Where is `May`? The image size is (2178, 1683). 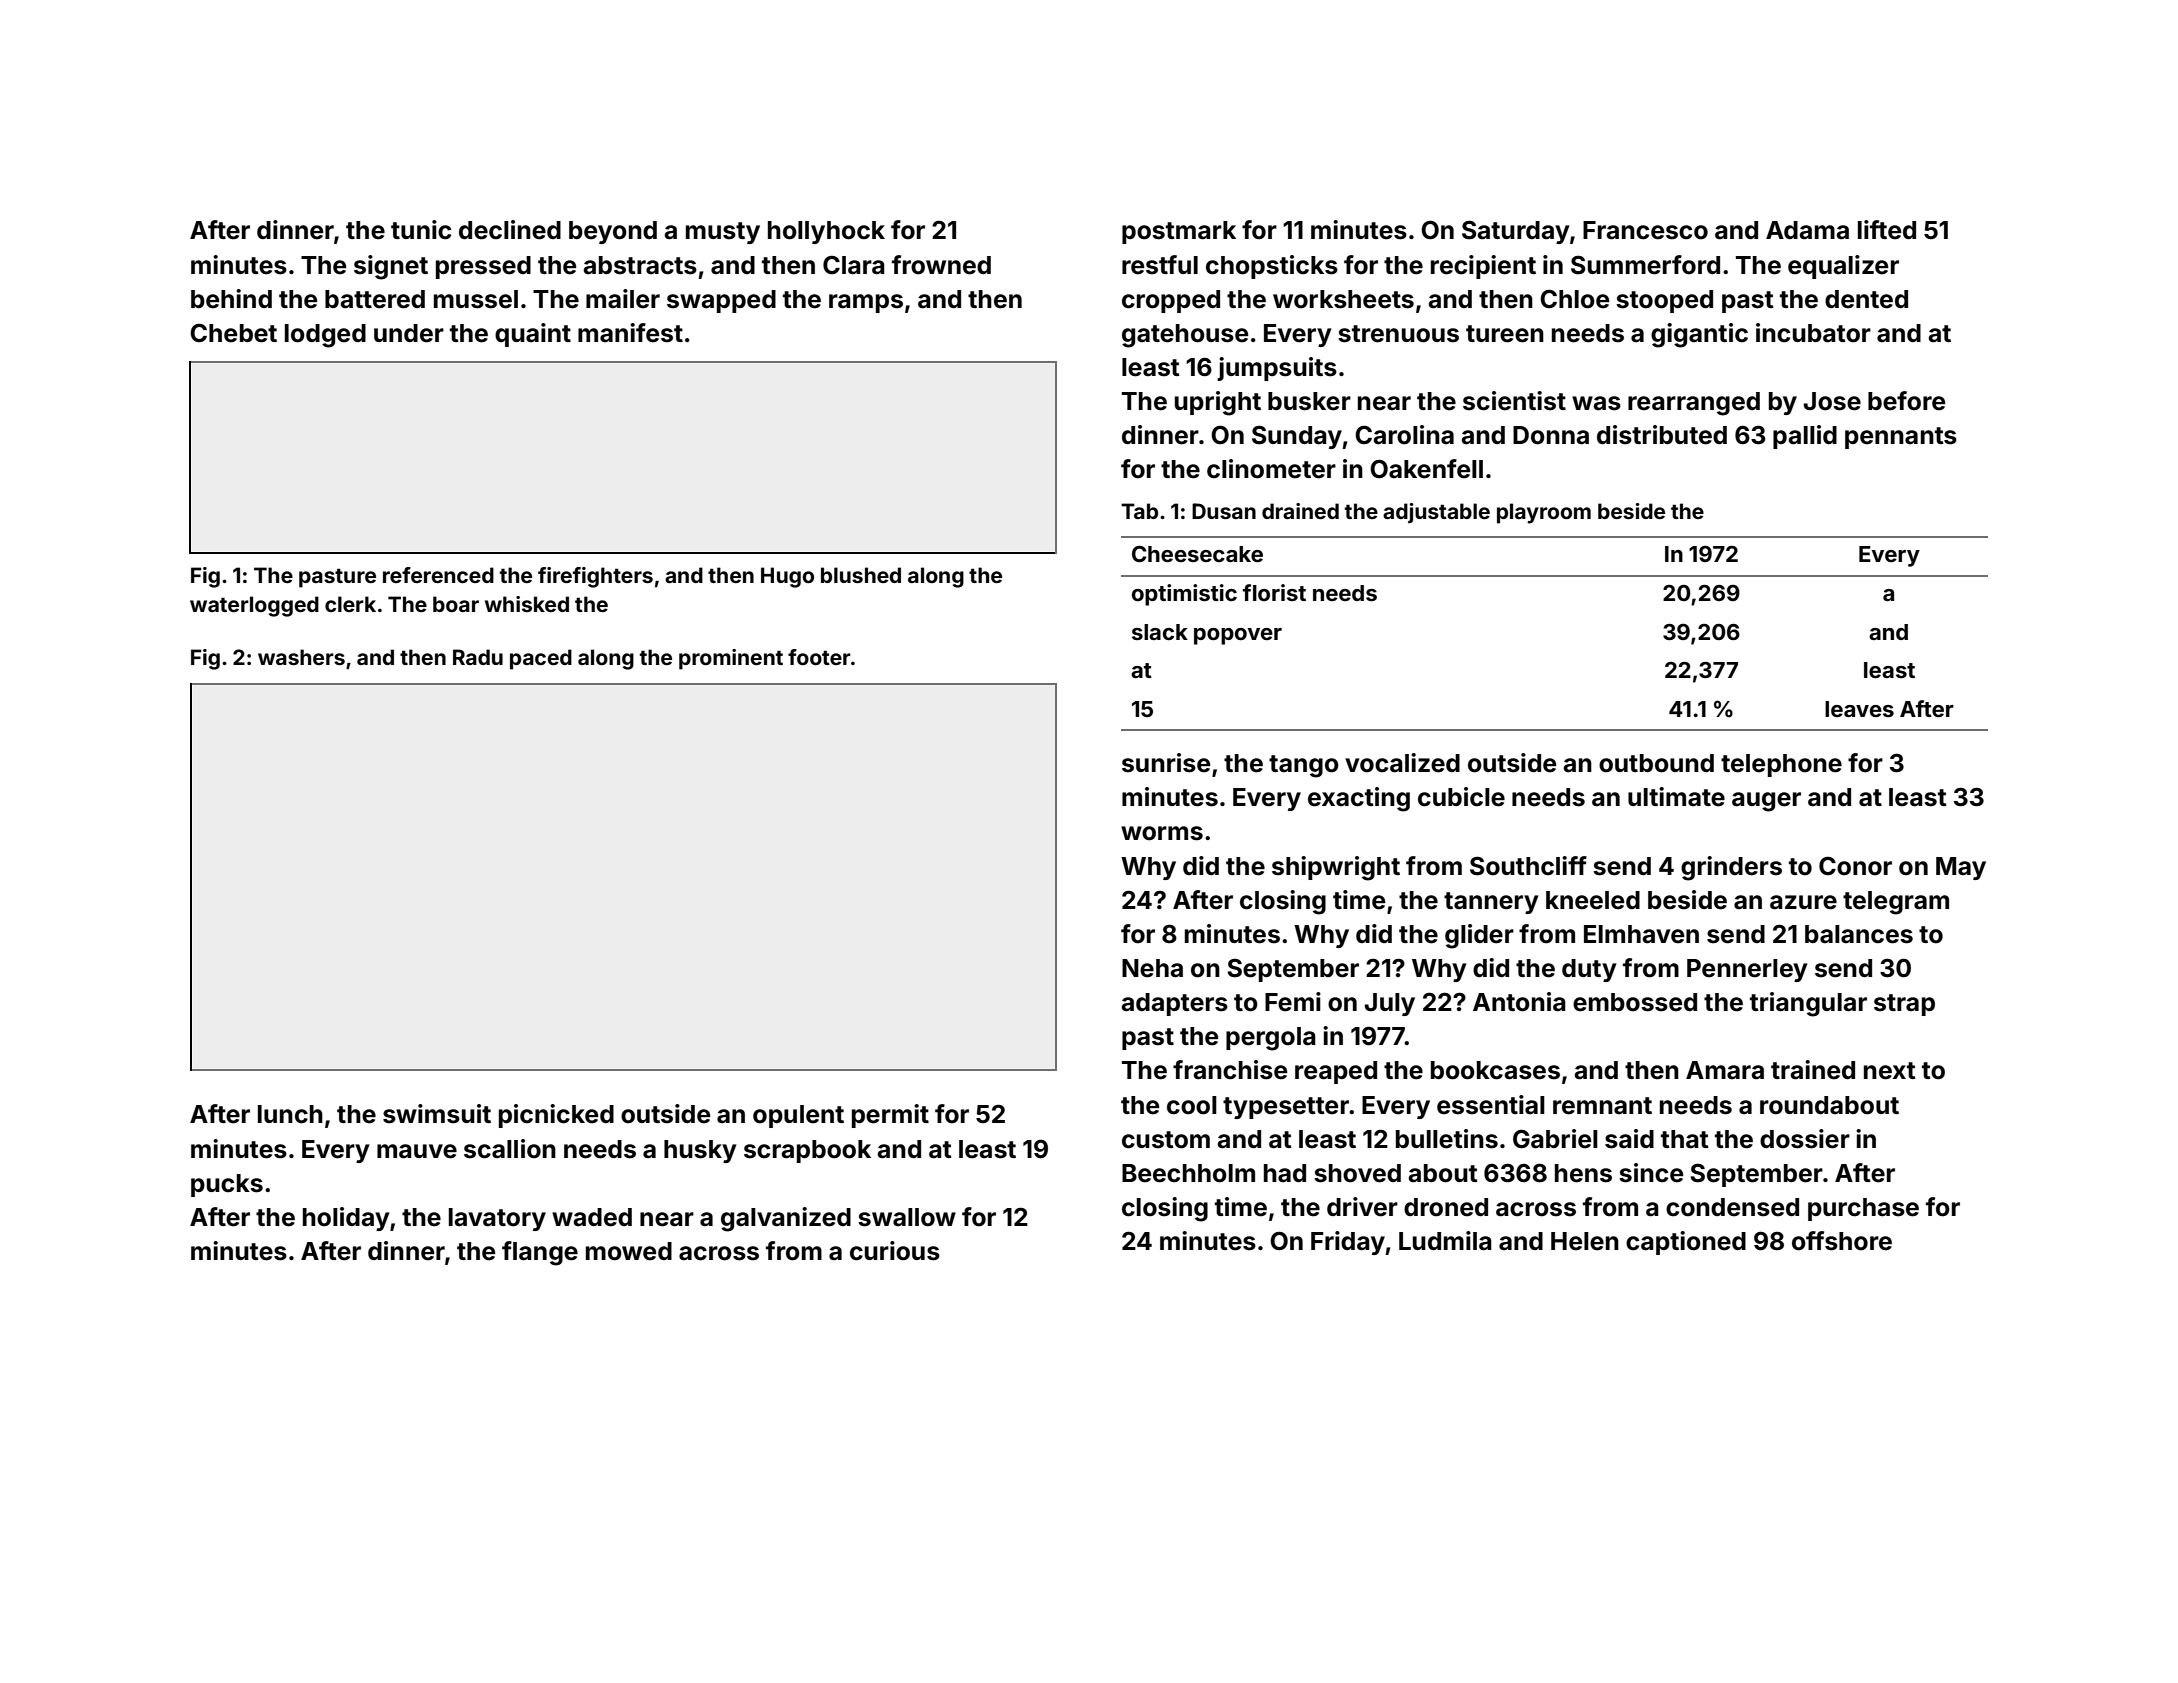
May is located at coordinates (1961, 868).
